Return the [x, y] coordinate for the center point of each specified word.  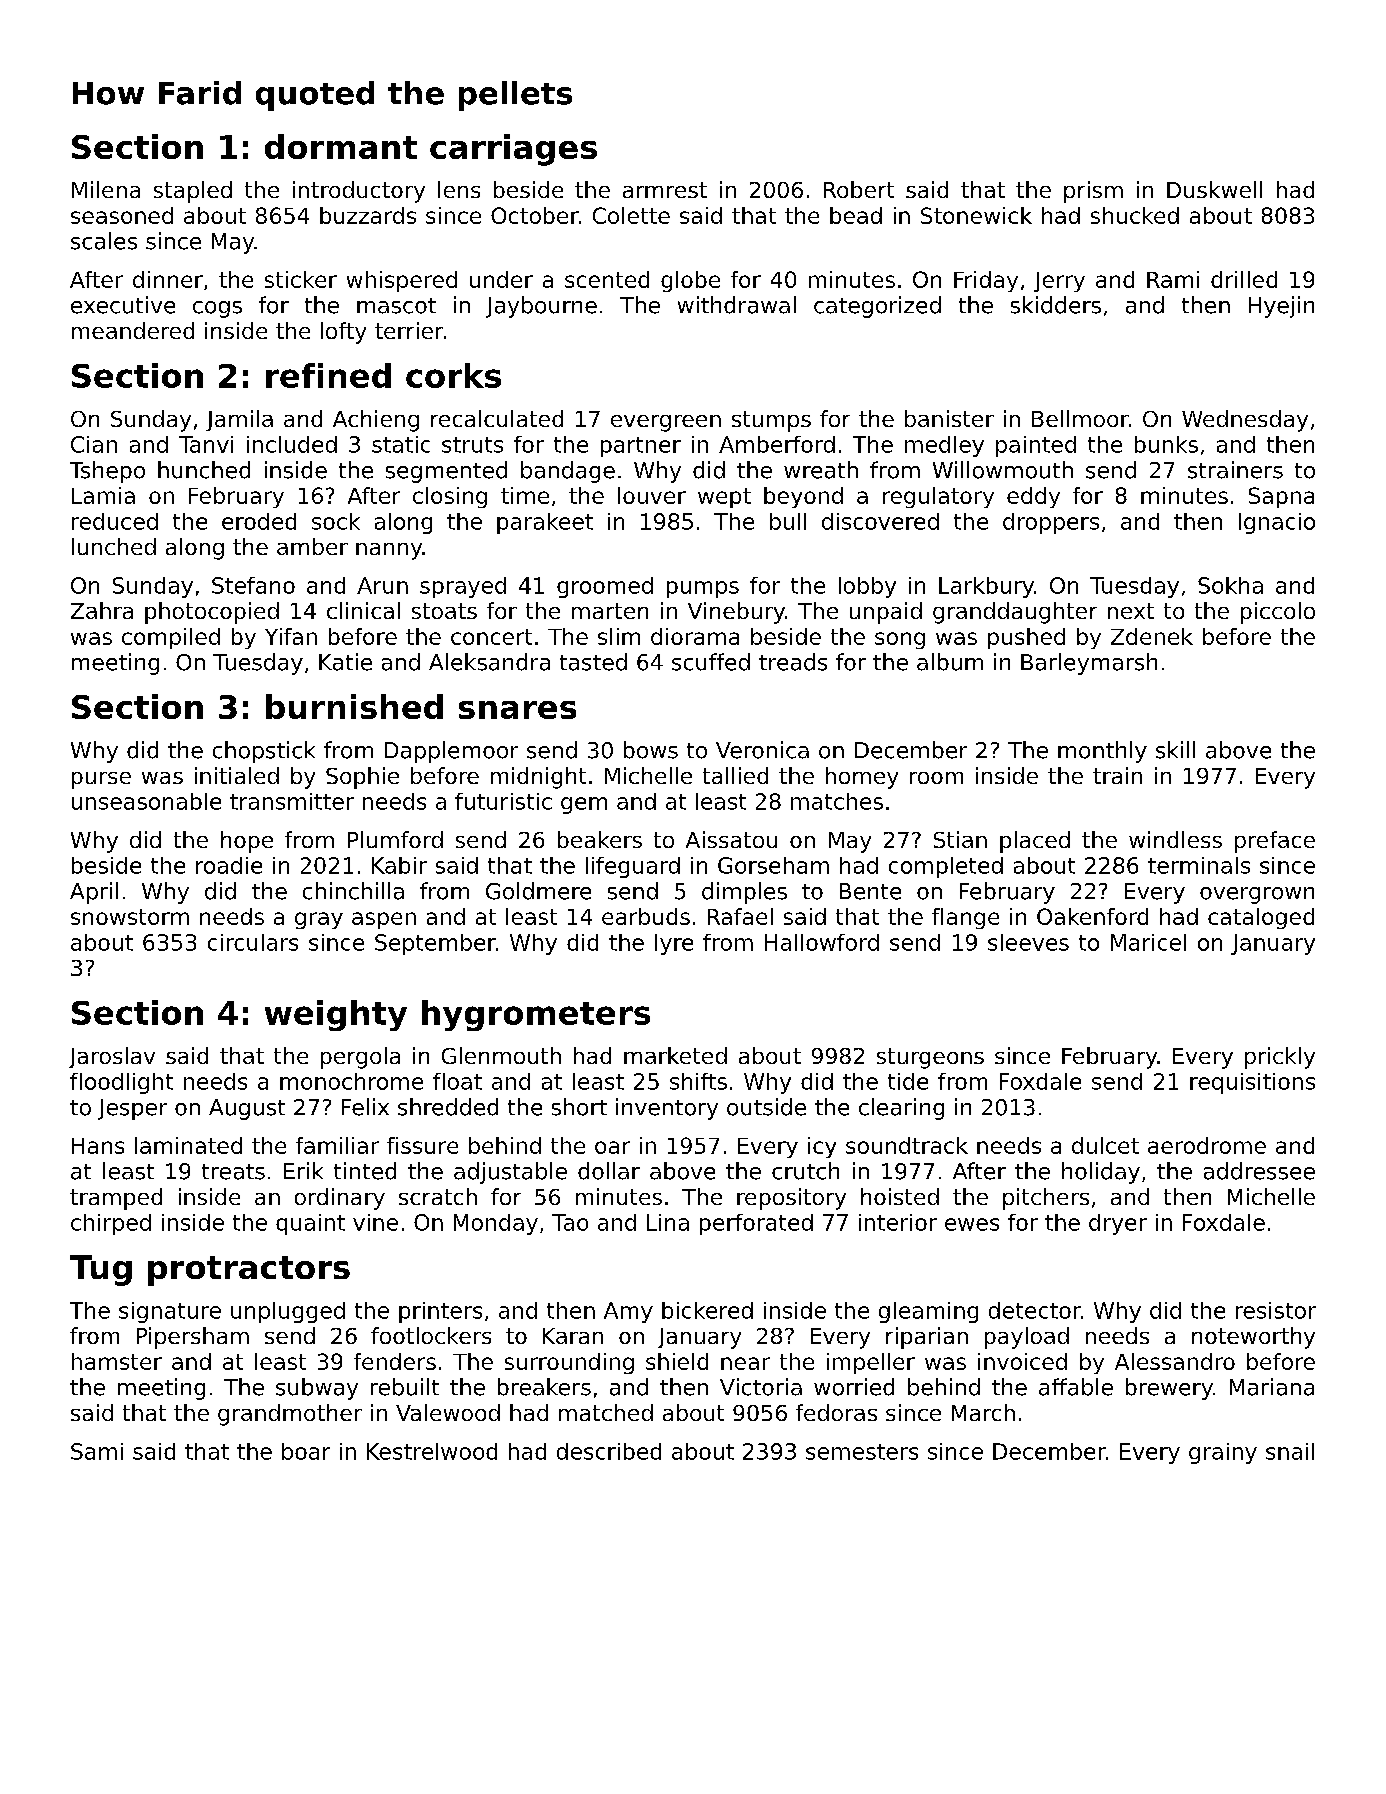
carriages [513, 150]
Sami [97, 1451]
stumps [771, 421]
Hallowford [822, 942]
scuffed [711, 662]
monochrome [351, 1081]
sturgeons [930, 1058]
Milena [106, 189]
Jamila [239, 420]
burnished [354, 706]
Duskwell [1214, 189]
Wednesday [1245, 421]
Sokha [1230, 585]
